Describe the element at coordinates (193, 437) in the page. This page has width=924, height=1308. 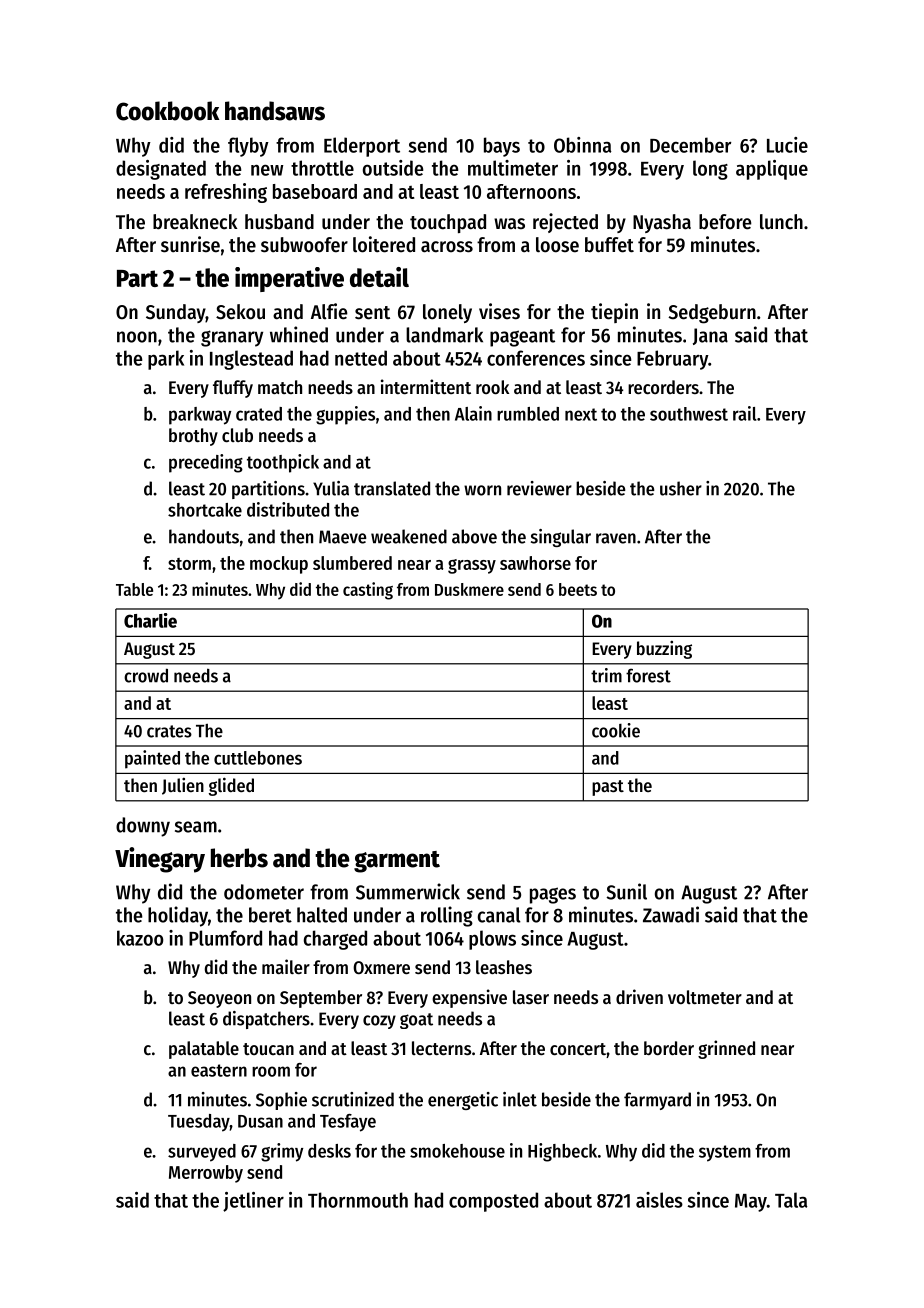
I see `brothy` at that location.
